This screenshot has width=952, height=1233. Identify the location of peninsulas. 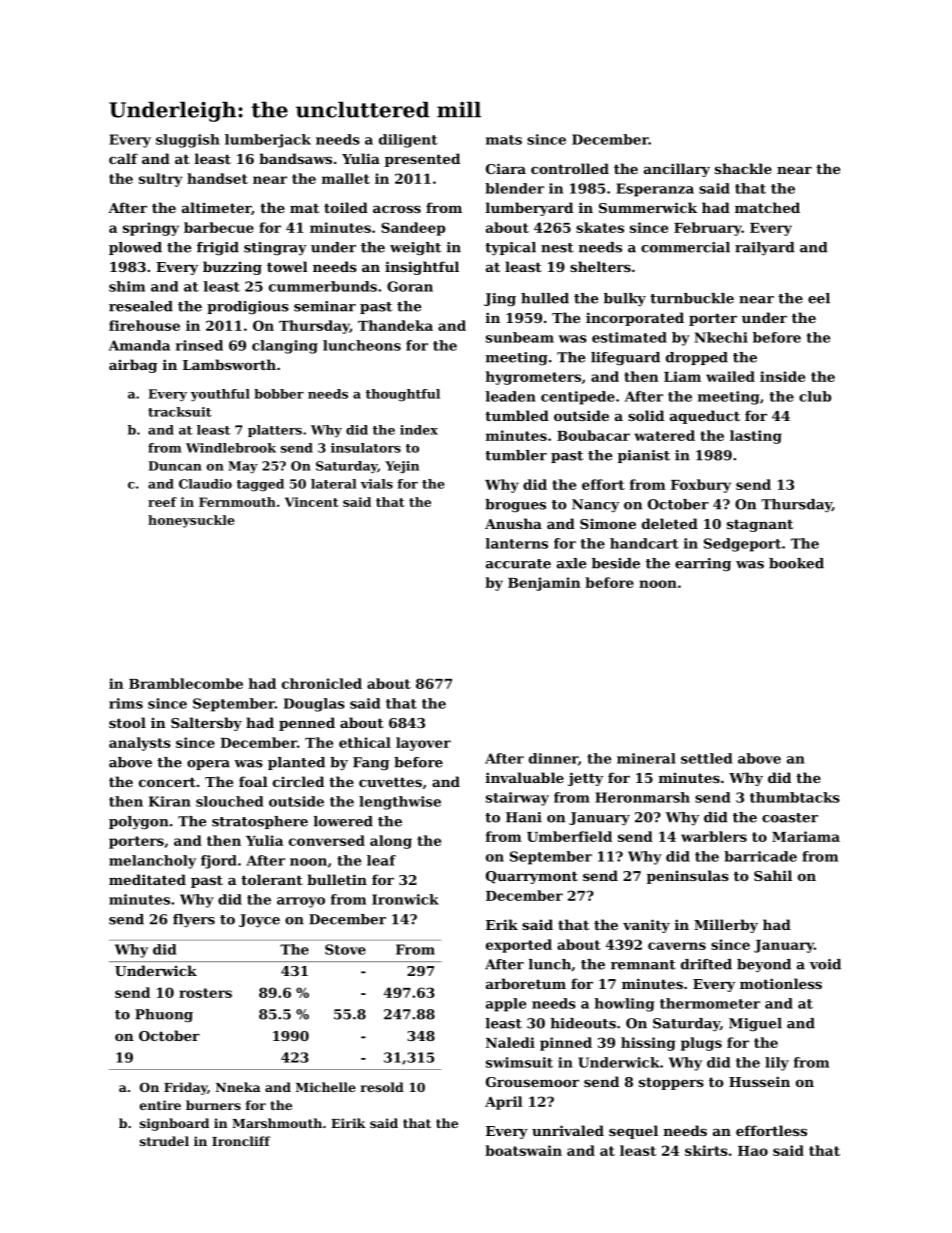
(688, 877).
